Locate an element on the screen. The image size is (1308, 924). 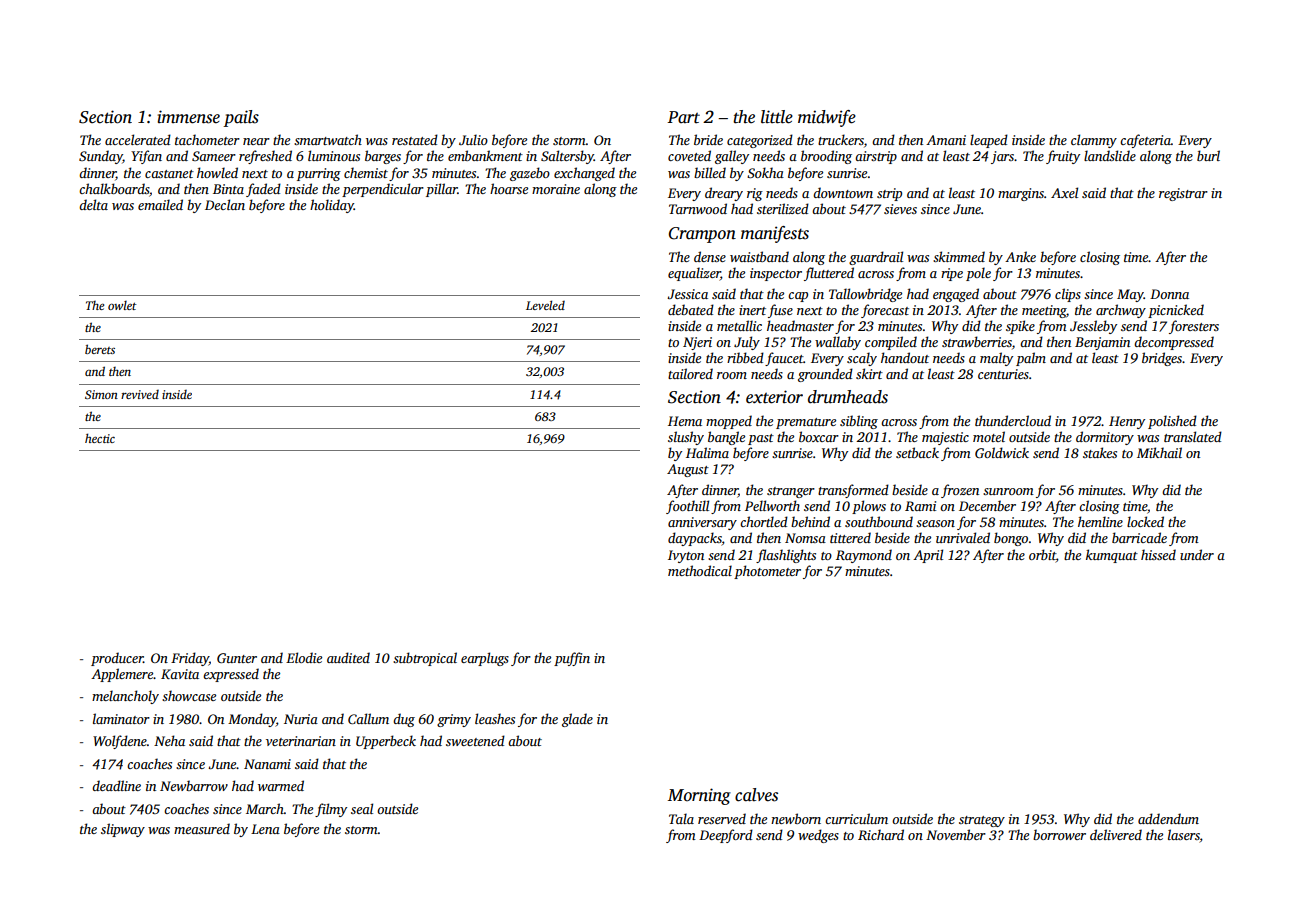
Lena is located at coordinates (265, 829).
